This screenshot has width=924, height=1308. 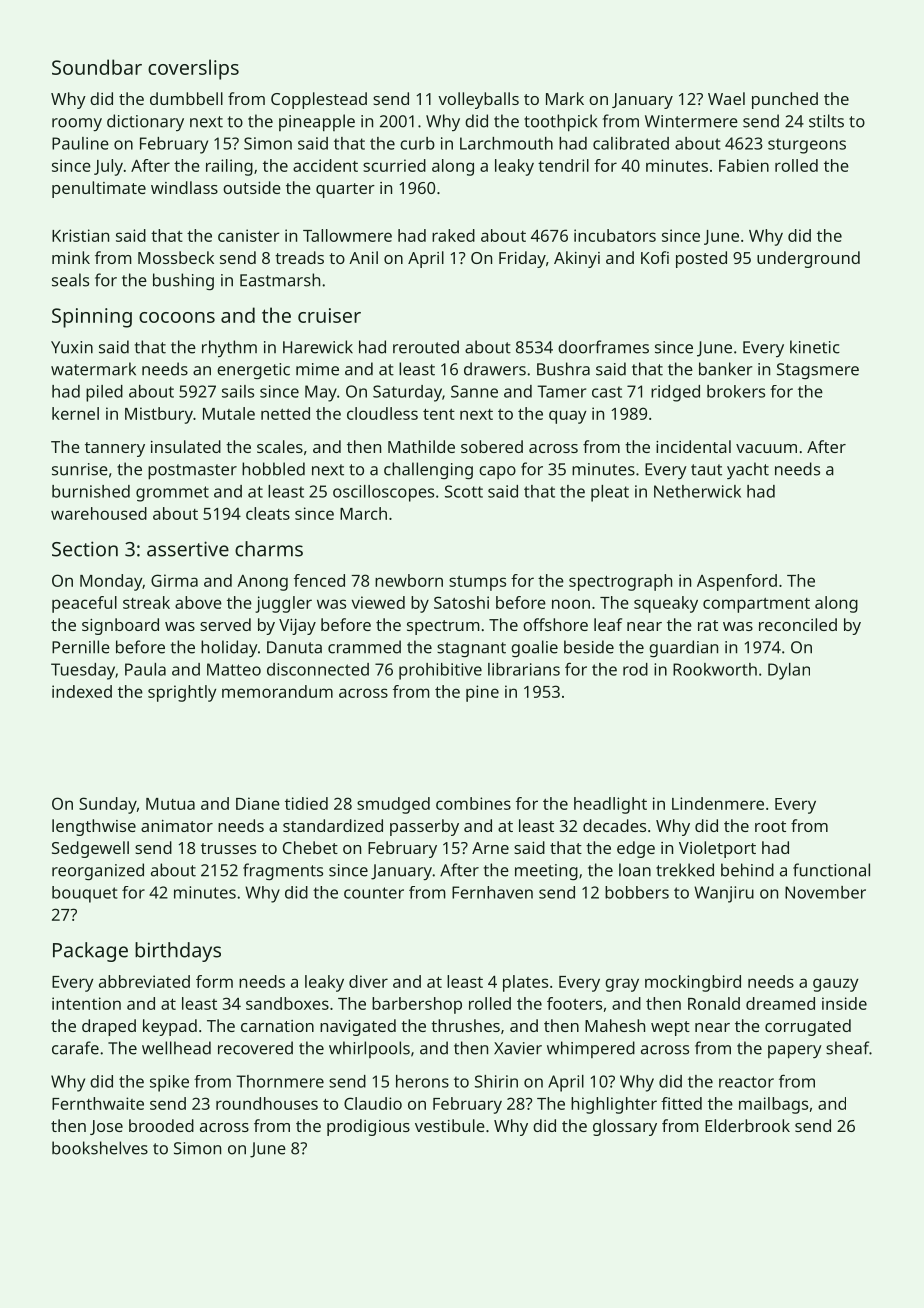 I want to click on charms, so click(x=269, y=549).
